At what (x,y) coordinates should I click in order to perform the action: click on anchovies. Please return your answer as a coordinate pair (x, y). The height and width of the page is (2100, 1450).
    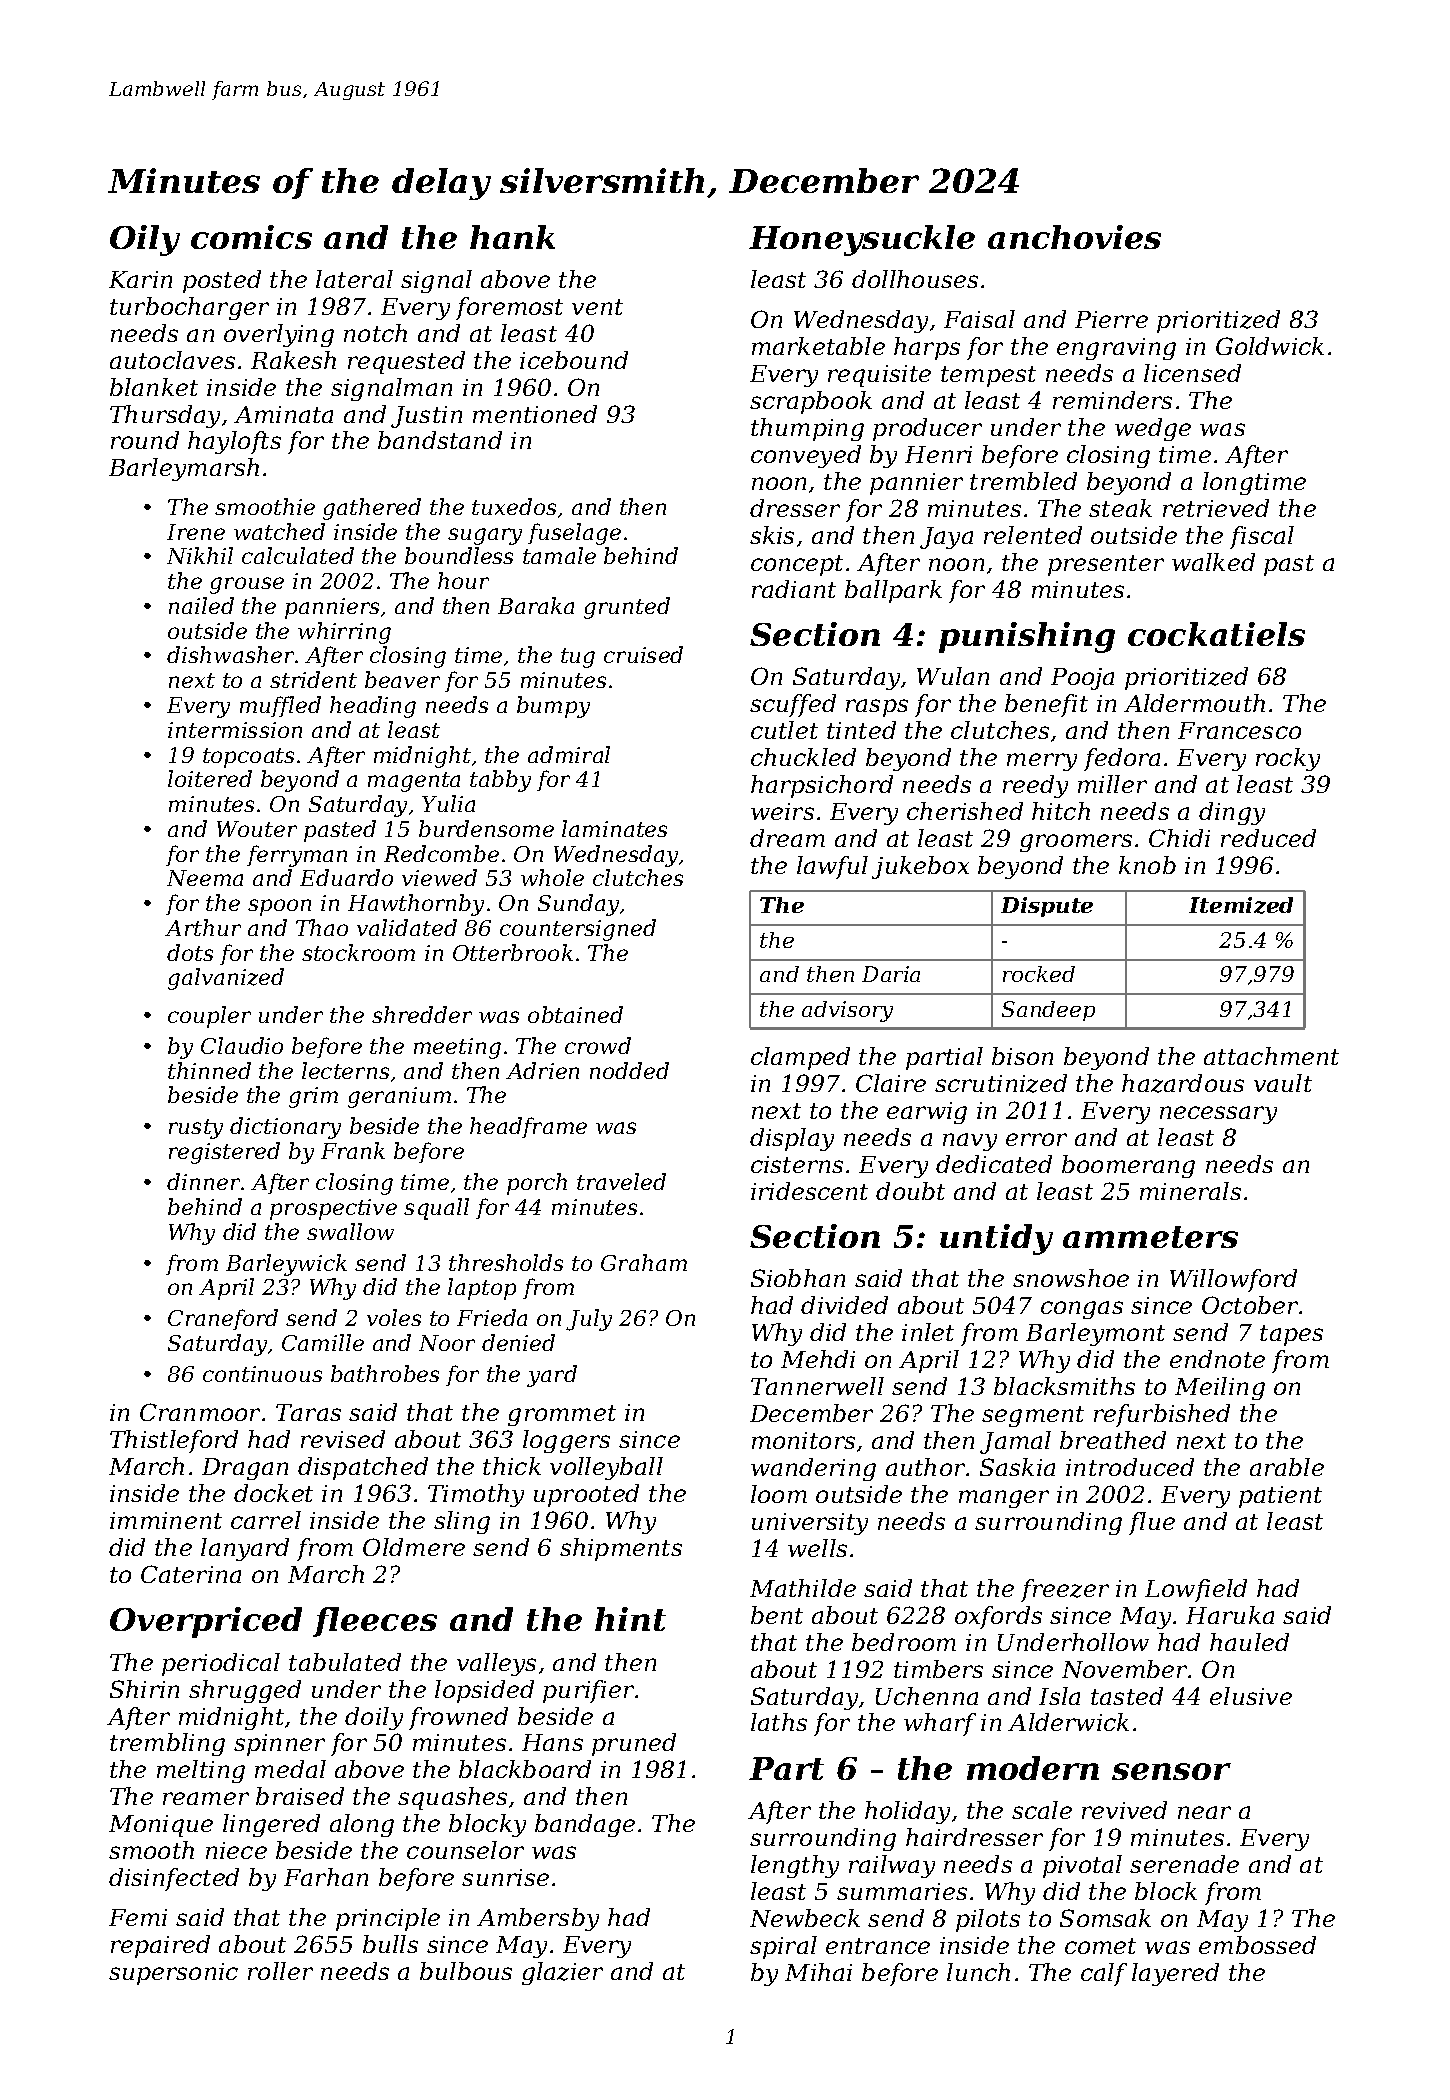
    Looking at the image, I should click on (1074, 237).
